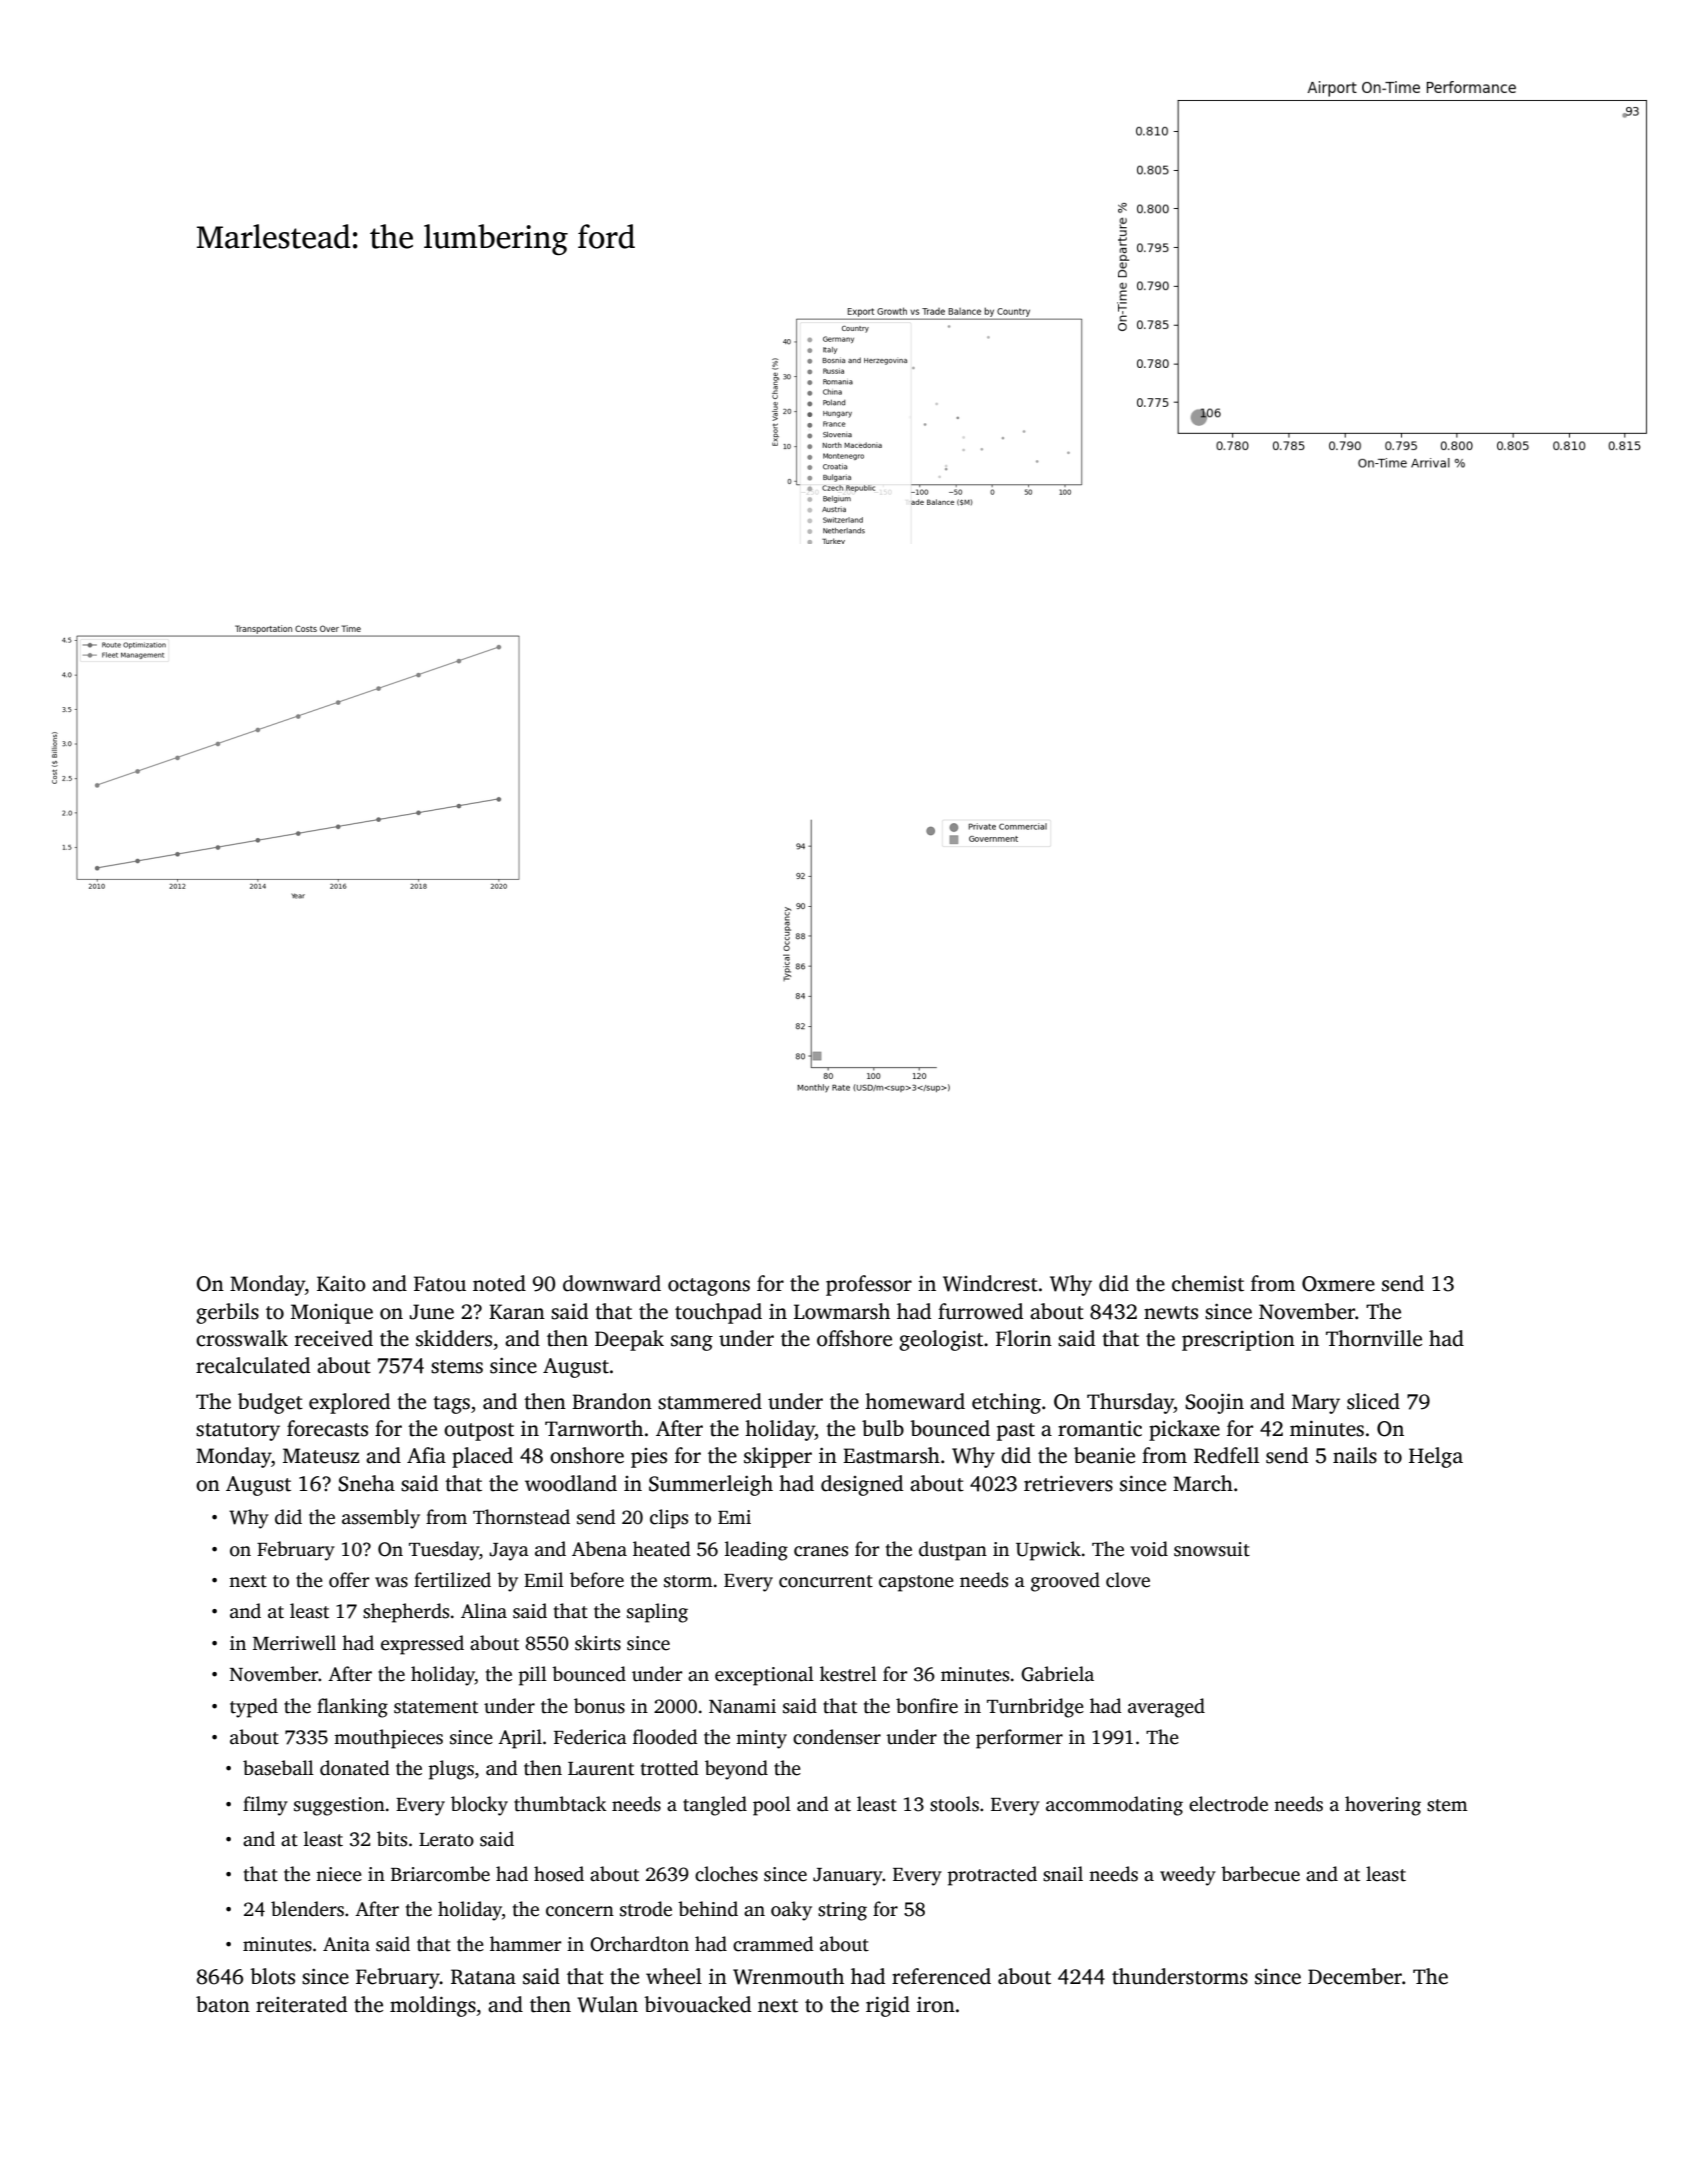  Describe the element at coordinates (1212, 1549) in the page. I see `snowsuit` at that location.
